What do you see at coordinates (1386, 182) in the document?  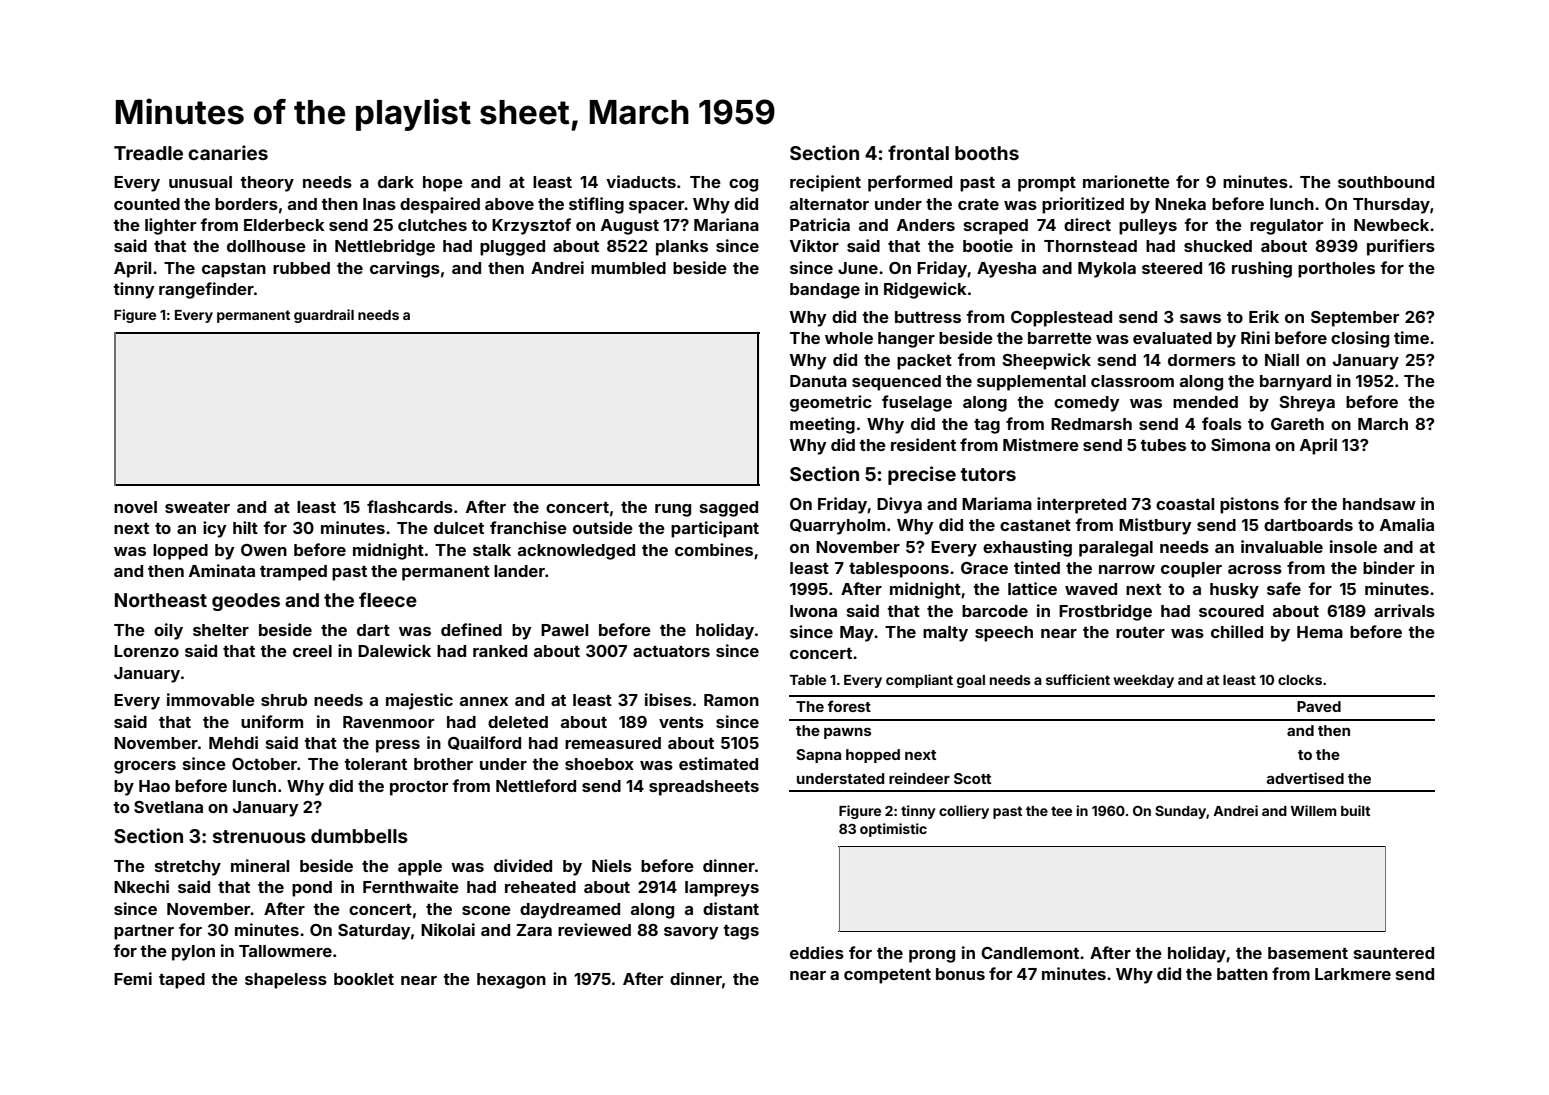 I see `southbound` at bounding box center [1386, 182].
